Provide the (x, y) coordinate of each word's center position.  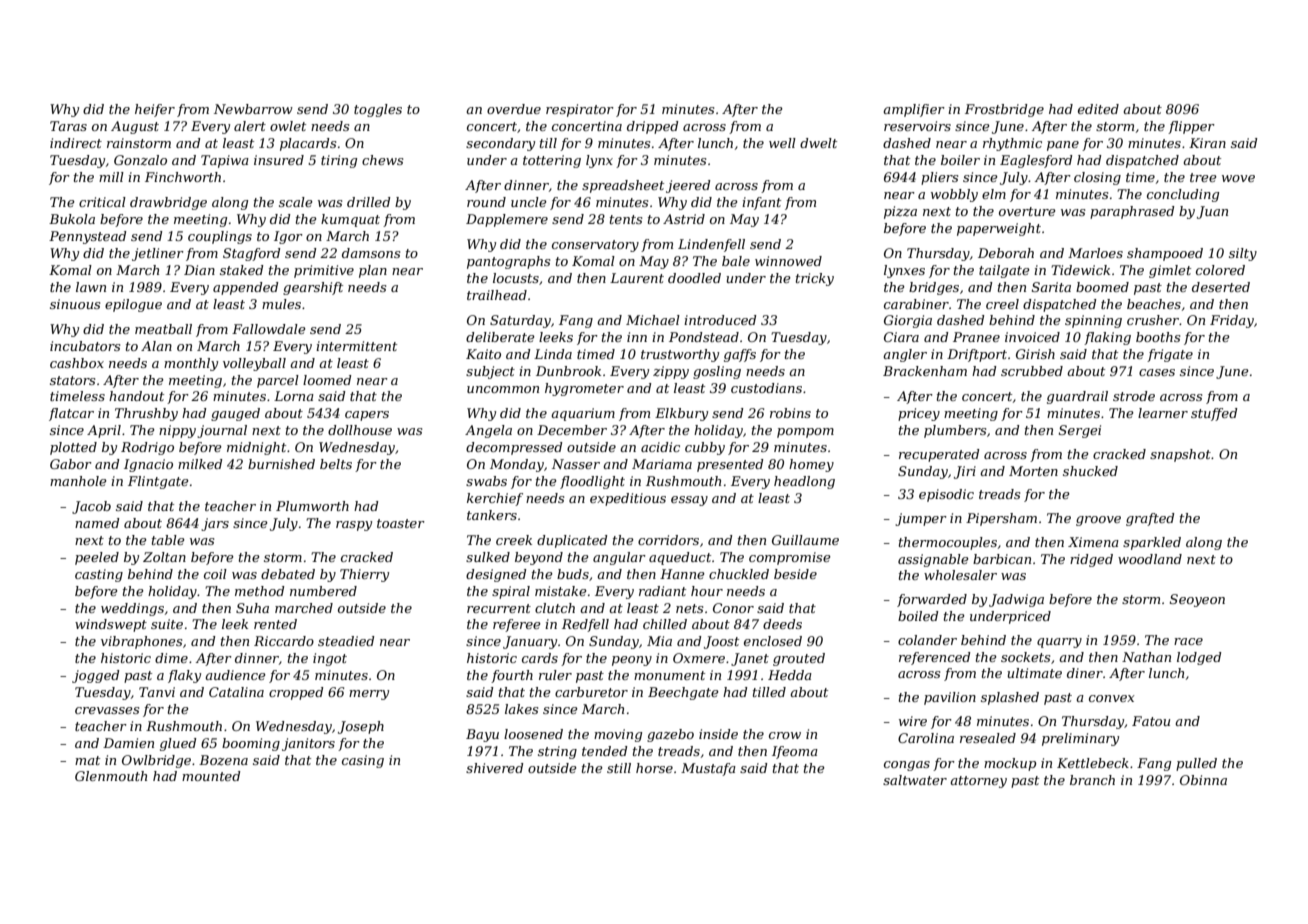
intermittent (356, 346)
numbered (323, 591)
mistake (561, 591)
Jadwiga (1016, 600)
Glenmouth (111, 776)
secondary (500, 144)
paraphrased (1132, 212)
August (135, 127)
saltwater (915, 780)
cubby (705, 448)
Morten (1033, 471)
